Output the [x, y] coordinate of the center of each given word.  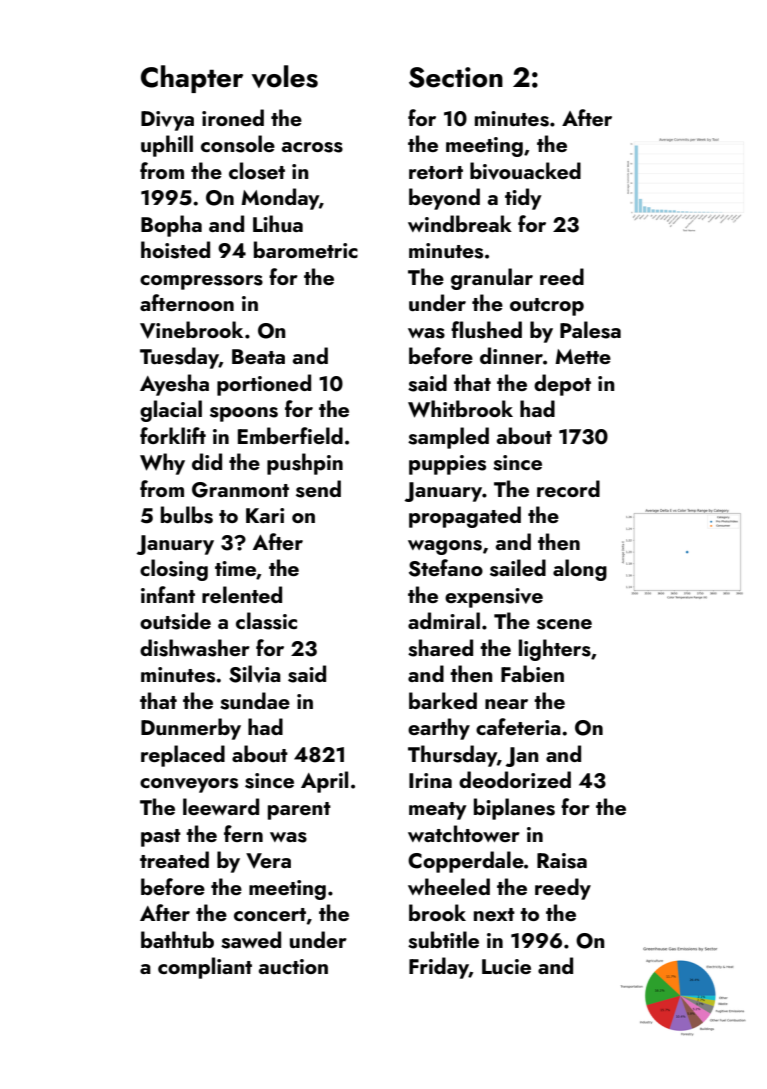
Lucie [506, 966]
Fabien [532, 673]
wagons [445, 547]
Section [456, 77]
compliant [205, 968]
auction [293, 966]
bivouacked [525, 171]
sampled [448, 438]
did [207, 461]
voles [285, 76]
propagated [465, 517]
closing [174, 570]
